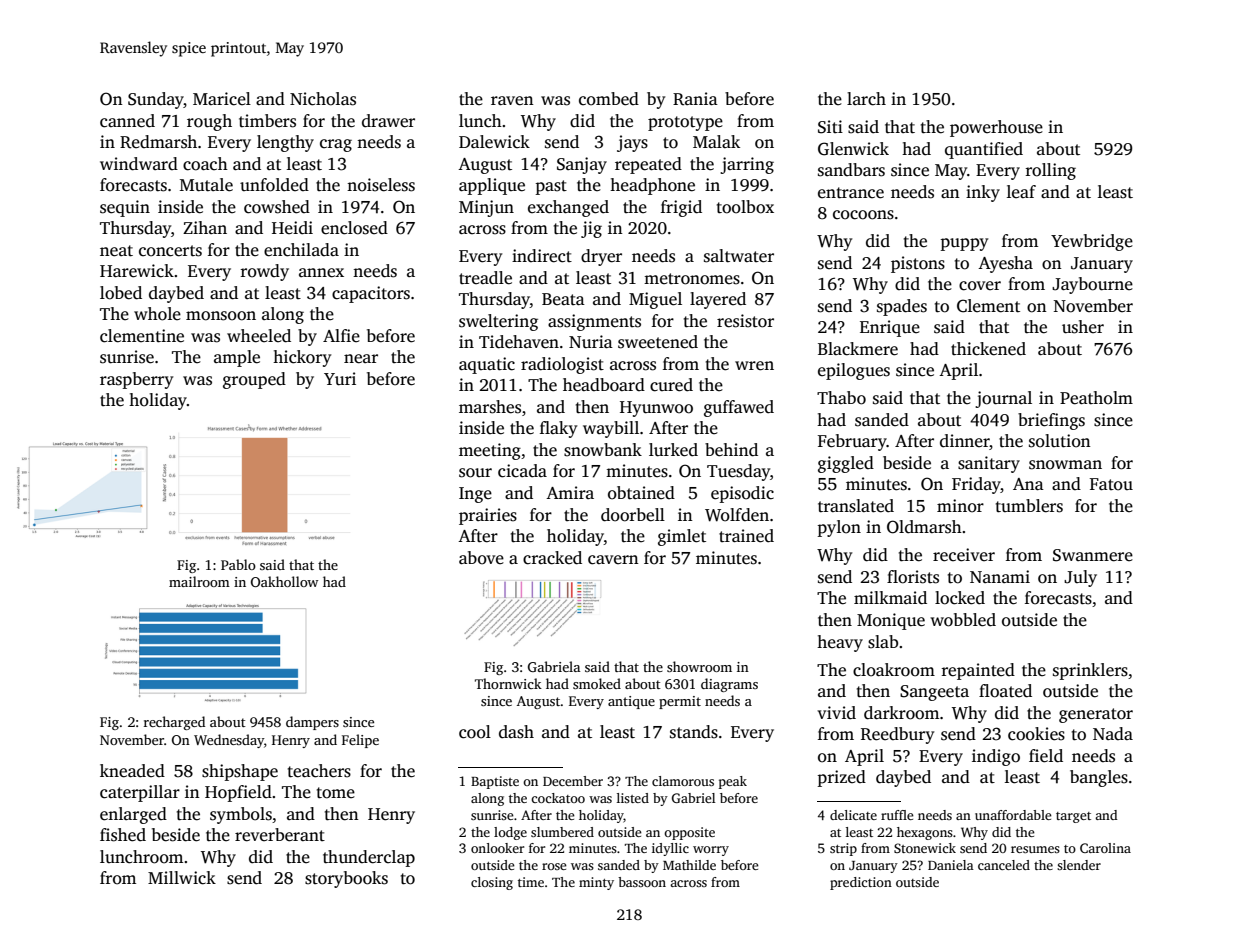  Describe the element at coordinates (648, 165) in the screenshot. I see `repeated` at that location.
